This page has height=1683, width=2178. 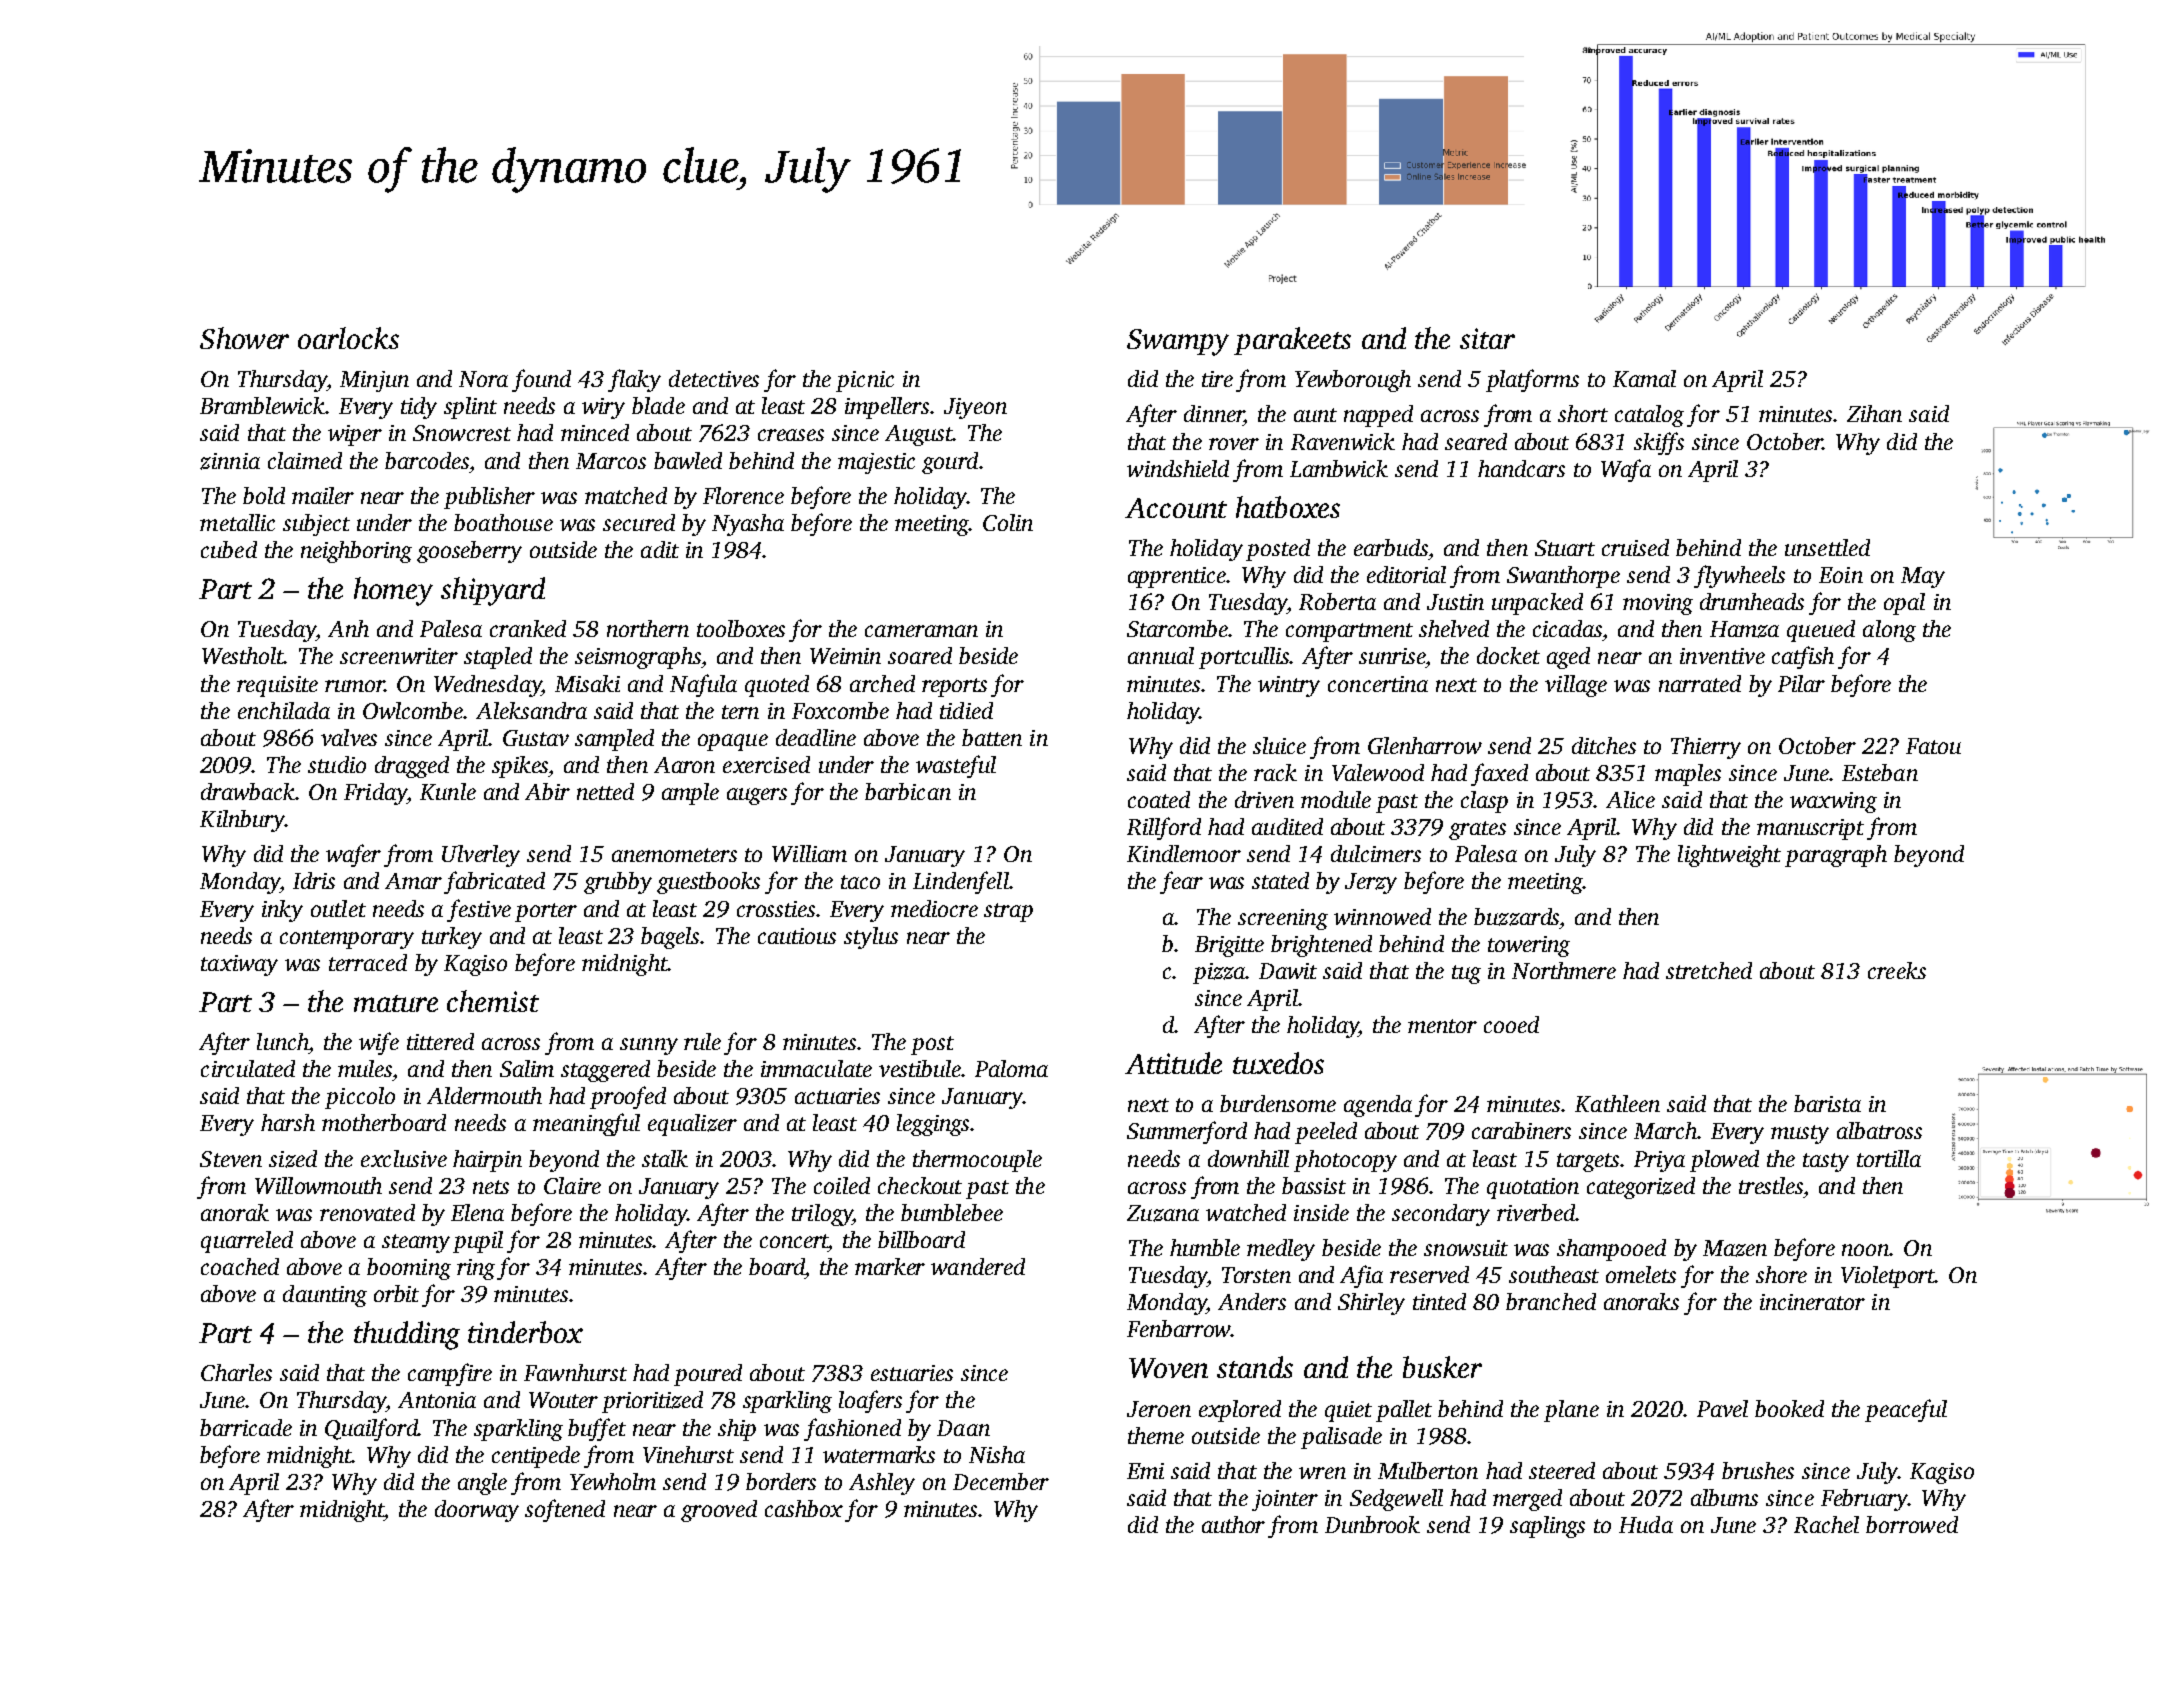 What do you see at coordinates (1563, 577) in the page?
I see `Swanthorpe` at bounding box center [1563, 577].
